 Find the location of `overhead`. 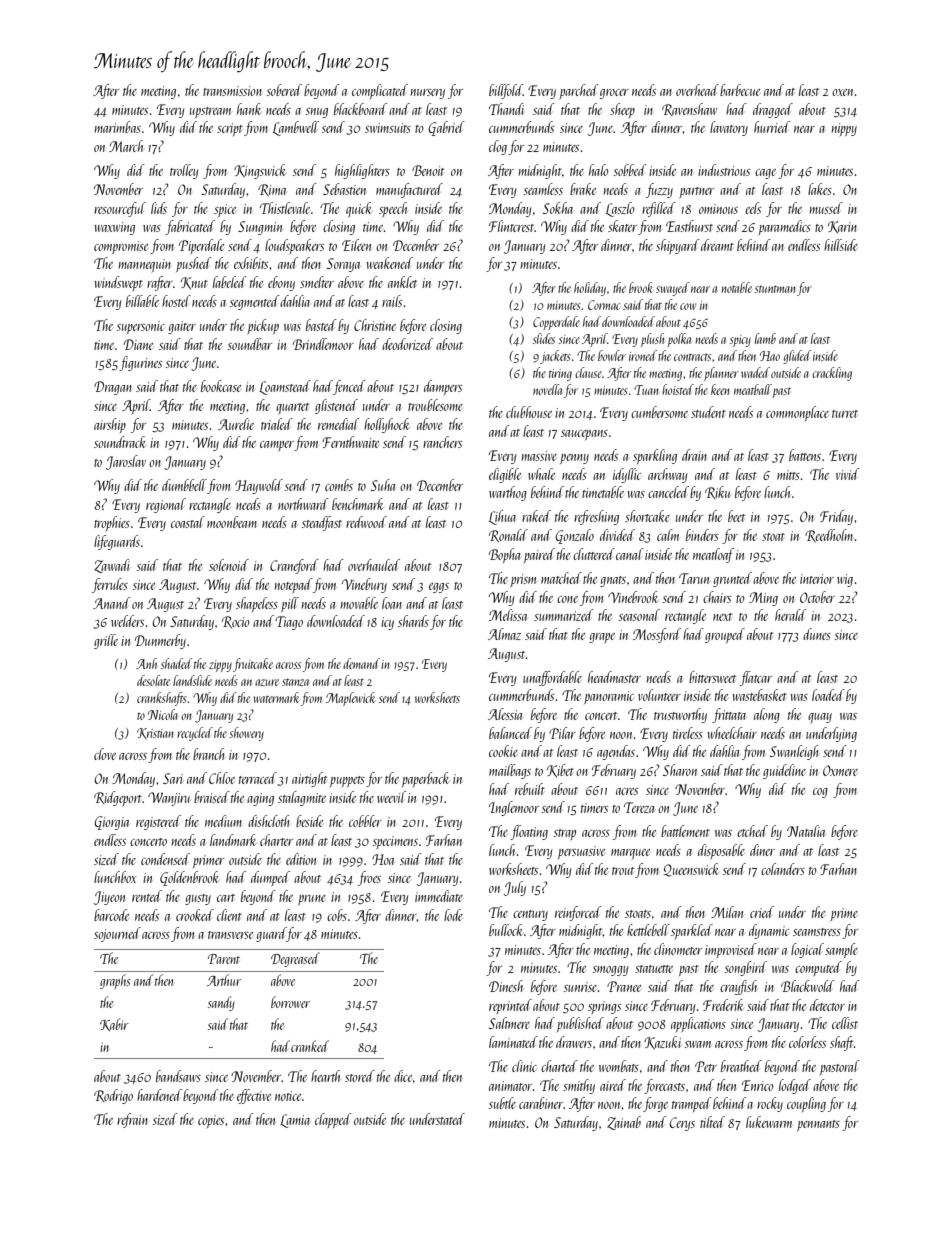

overhead is located at coordinates (697, 90).
